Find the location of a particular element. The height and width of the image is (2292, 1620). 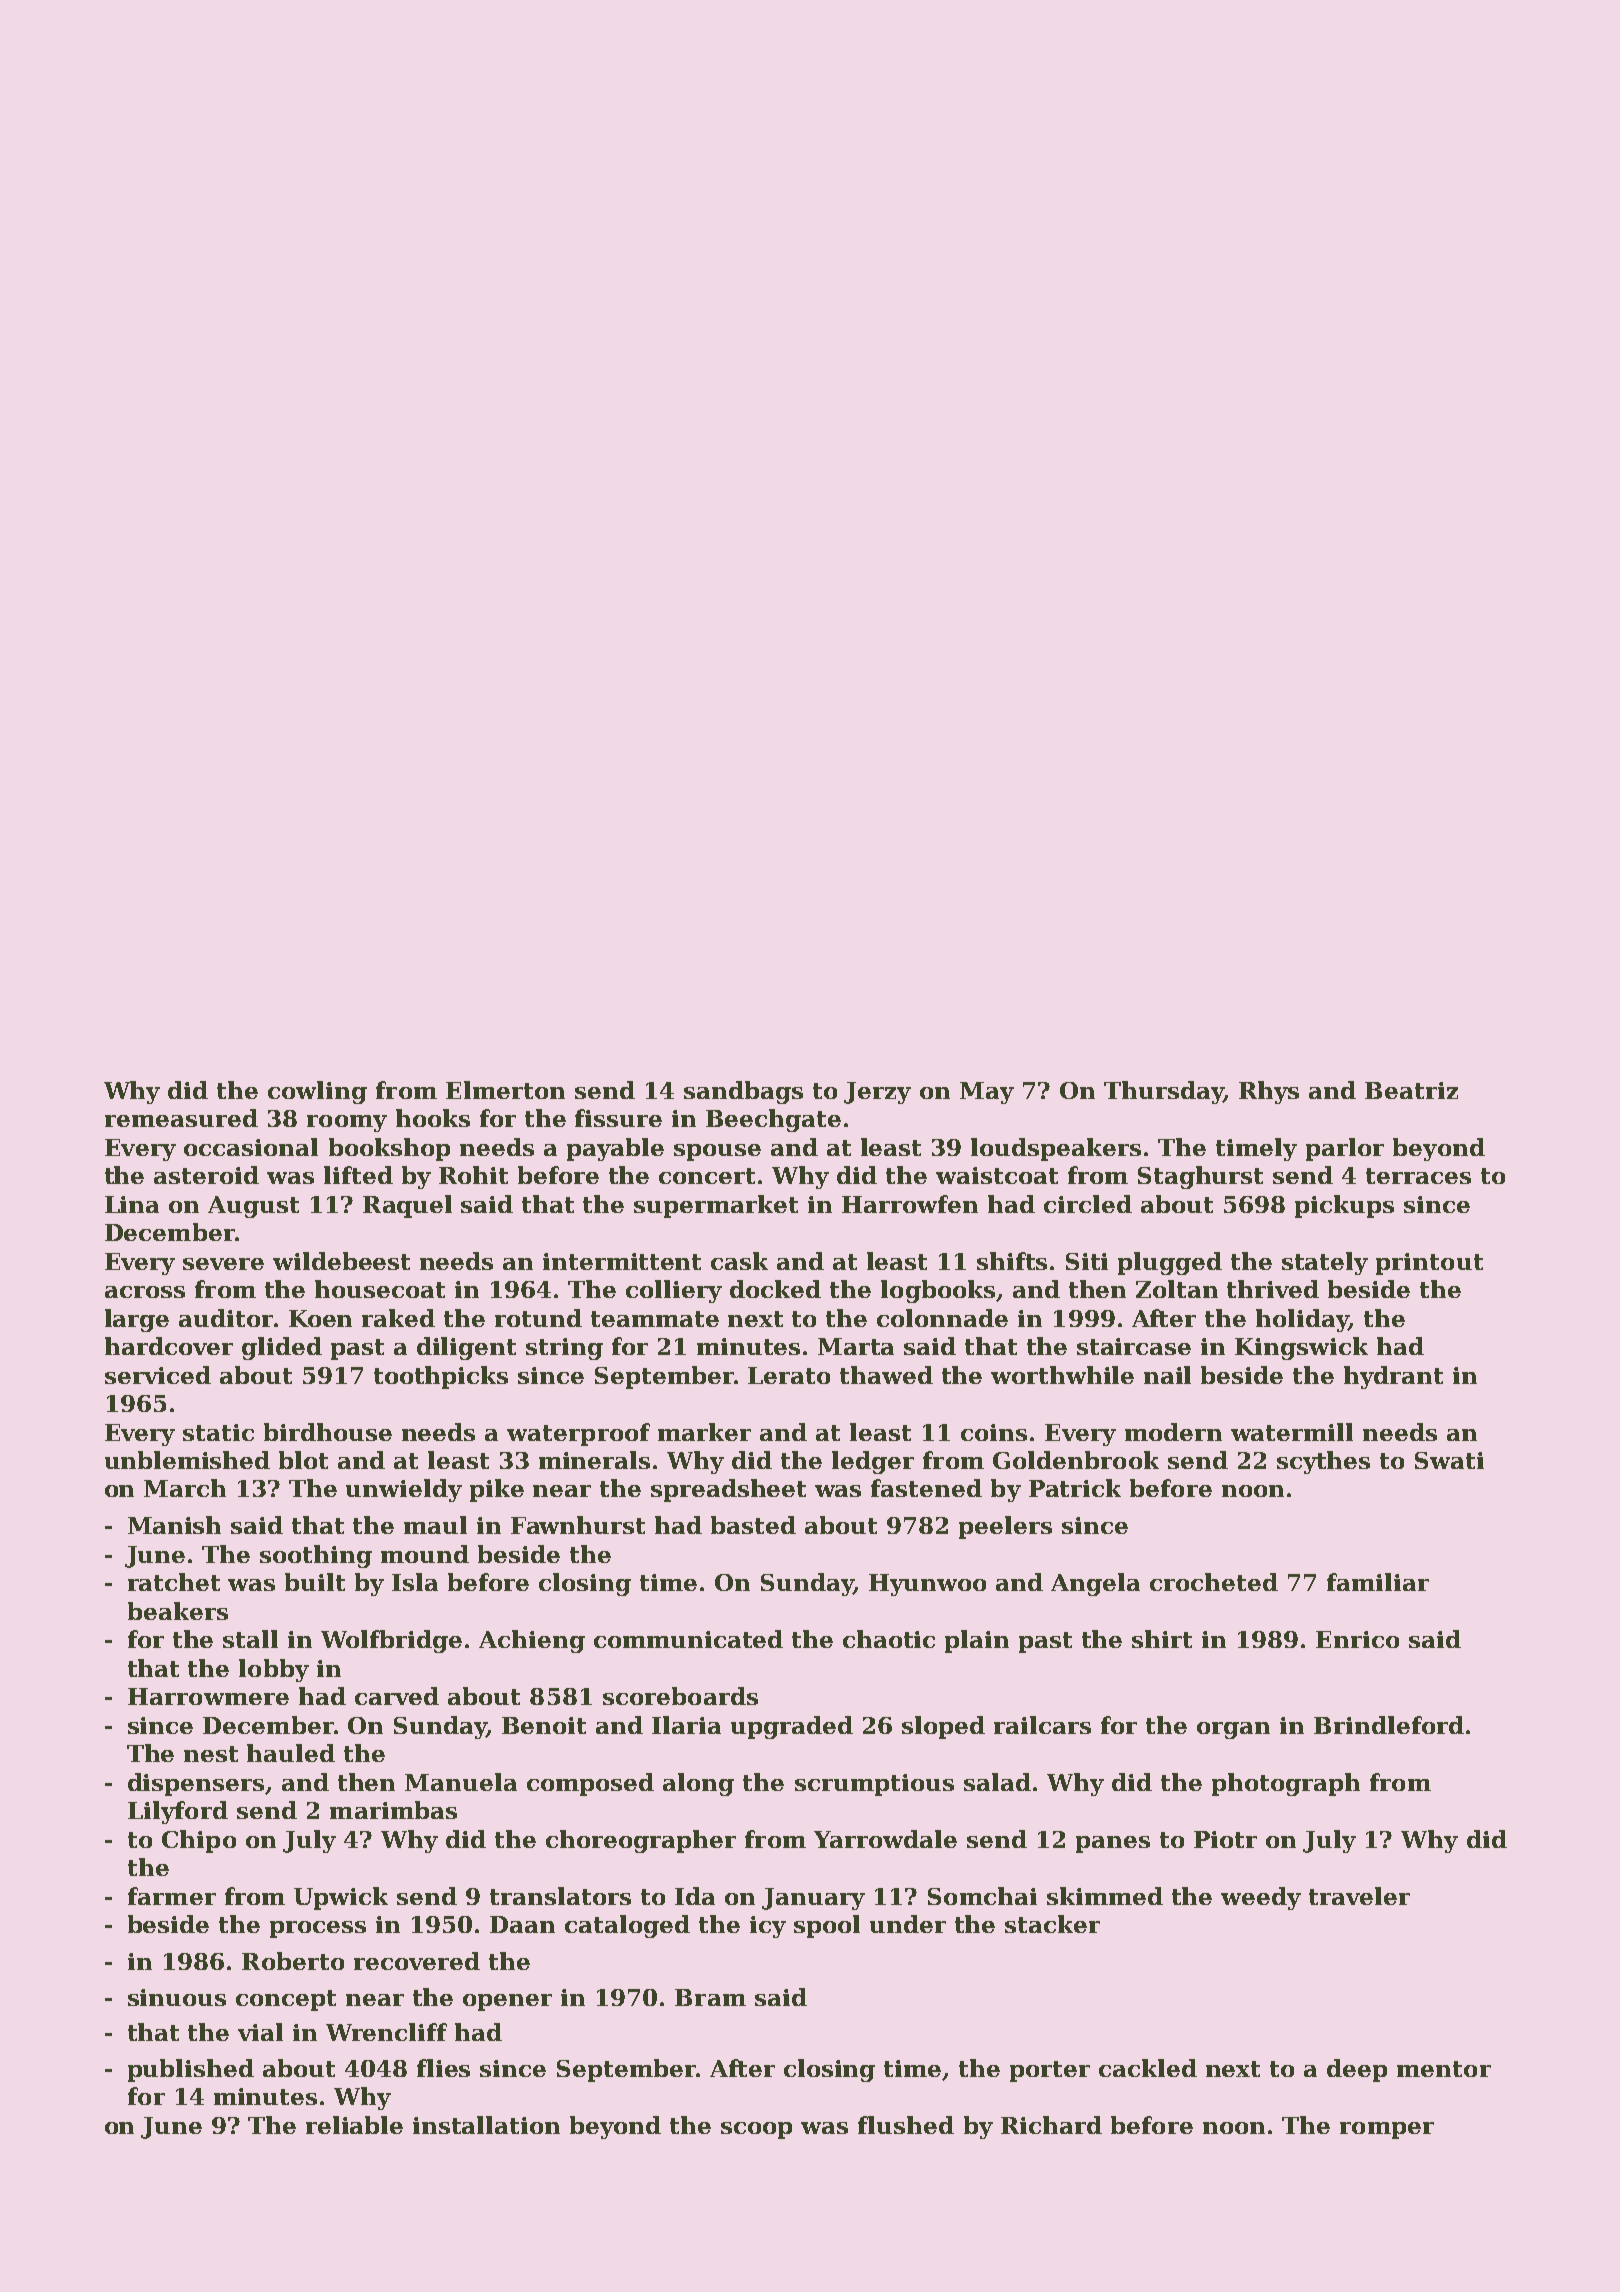

remeasured is located at coordinates (181, 1118).
